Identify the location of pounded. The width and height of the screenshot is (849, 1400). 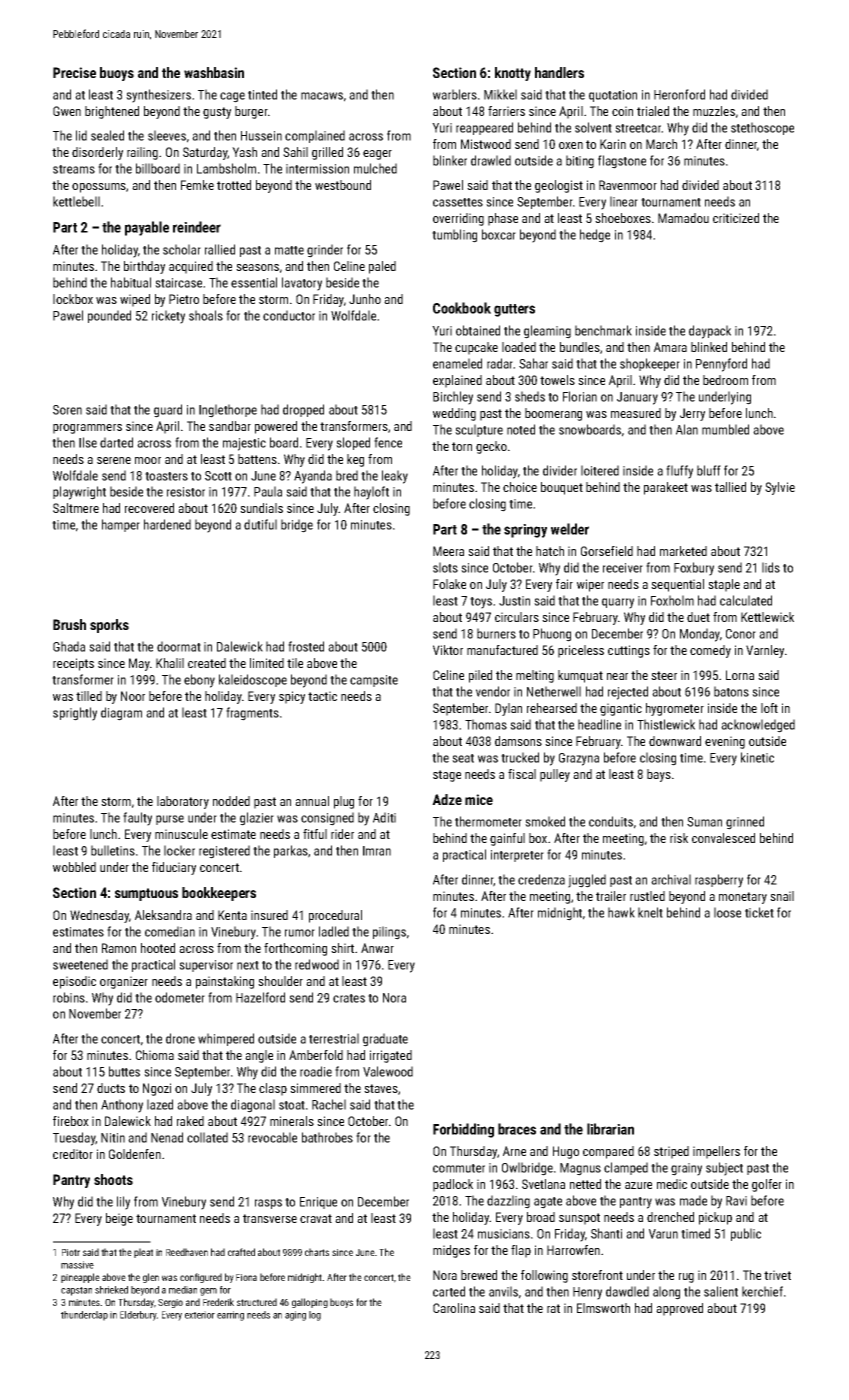
(109, 316).
